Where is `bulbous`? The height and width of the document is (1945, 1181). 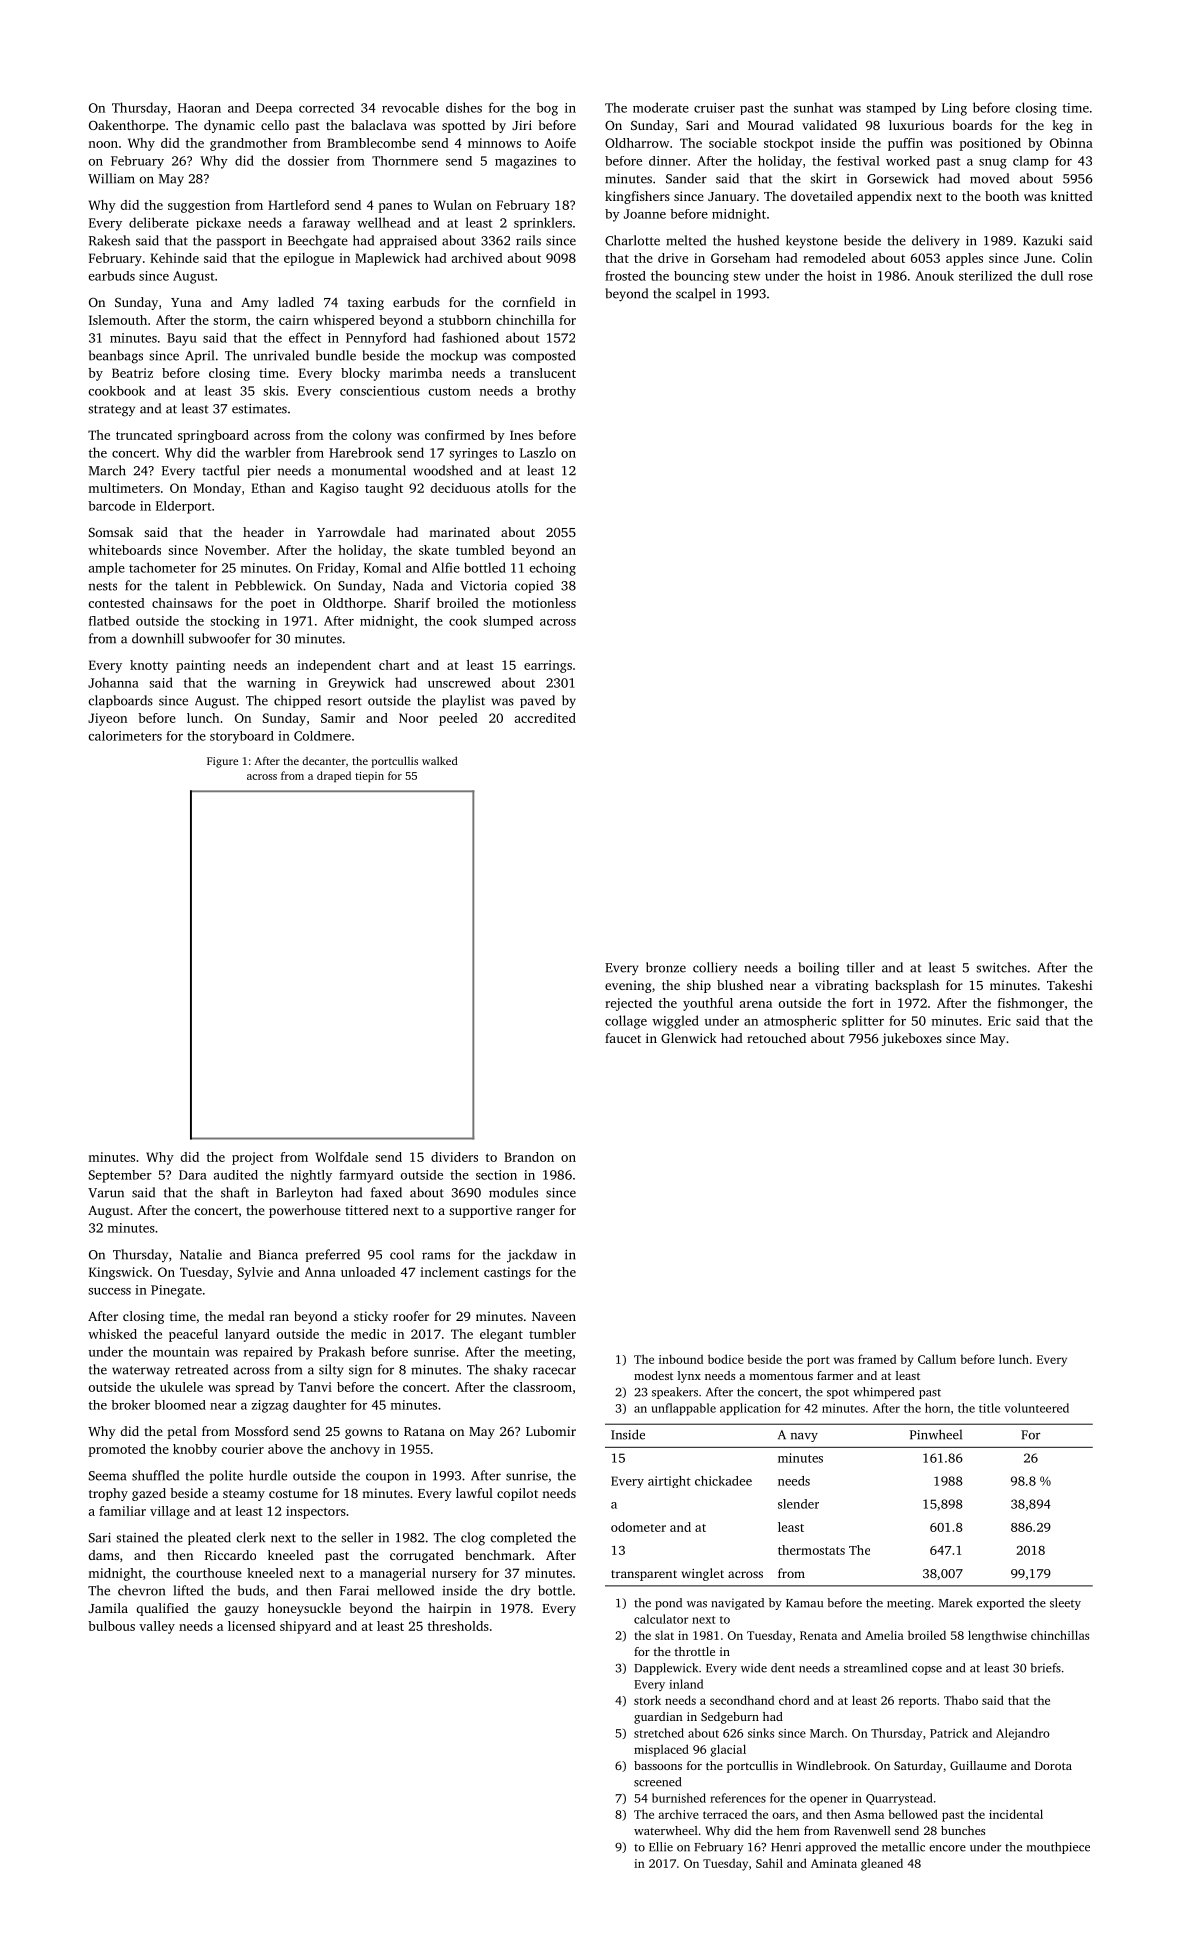
bulbous is located at coordinates (111, 1626).
